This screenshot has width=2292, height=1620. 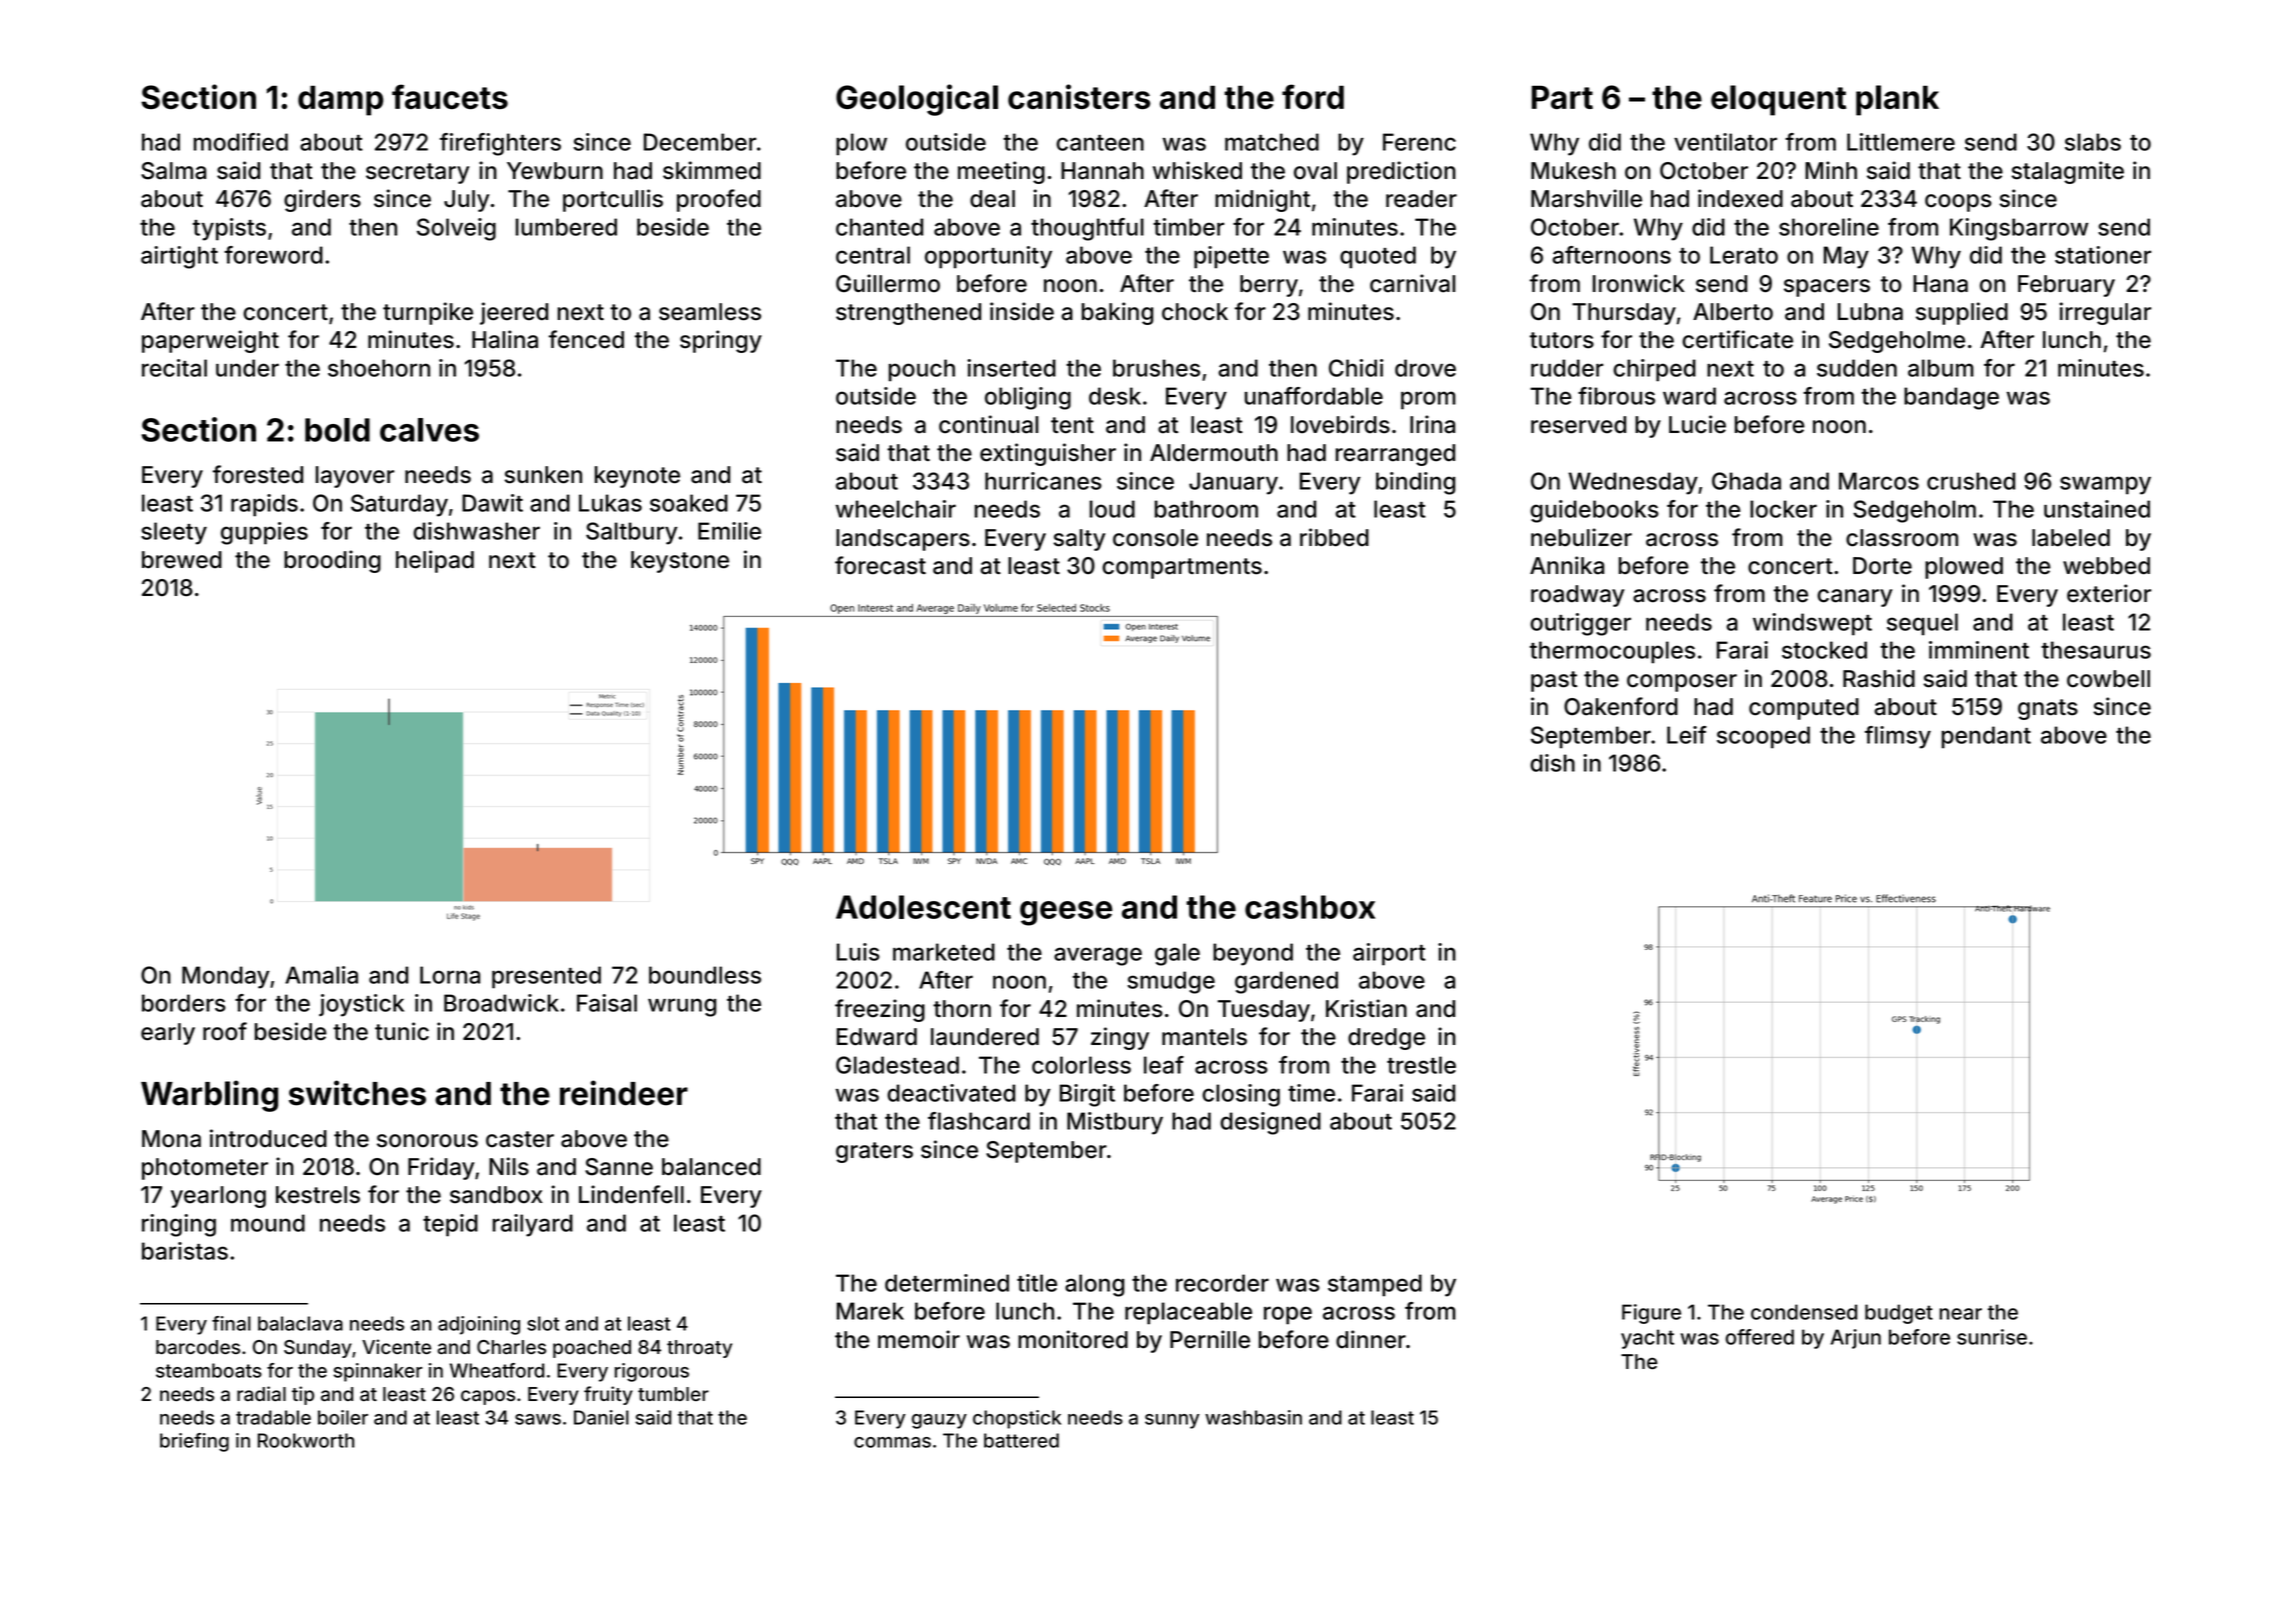 What do you see at coordinates (1986, 737) in the screenshot?
I see `pendant` at bounding box center [1986, 737].
